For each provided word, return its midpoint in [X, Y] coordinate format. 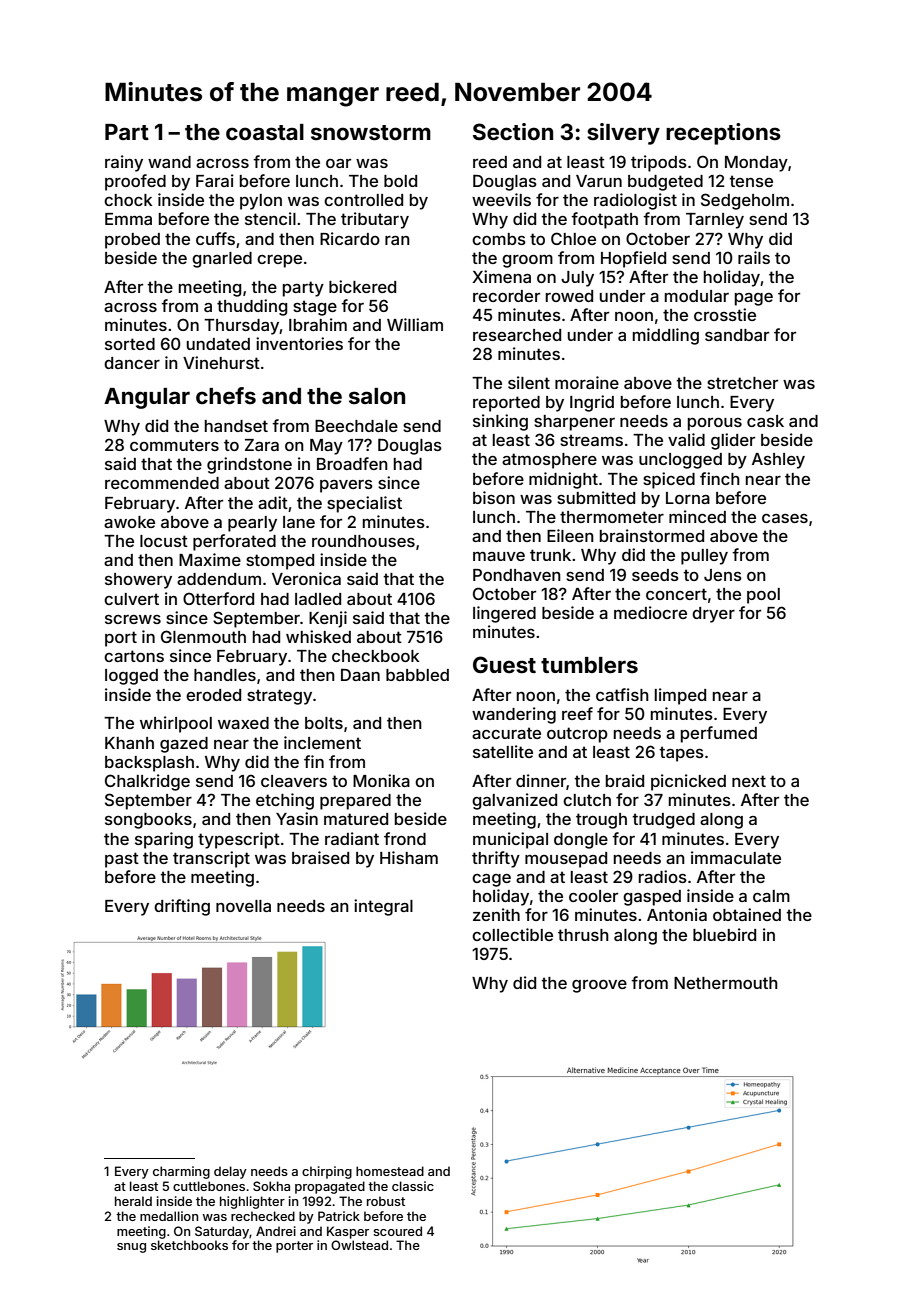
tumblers [589, 665]
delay [230, 1172]
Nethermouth [726, 983]
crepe [279, 261]
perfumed [719, 734]
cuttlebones [209, 1186]
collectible [512, 934]
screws [133, 619]
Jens [723, 575]
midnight [563, 480]
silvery [623, 134]
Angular [147, 398]
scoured [397, 1231]
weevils [501, 199]
